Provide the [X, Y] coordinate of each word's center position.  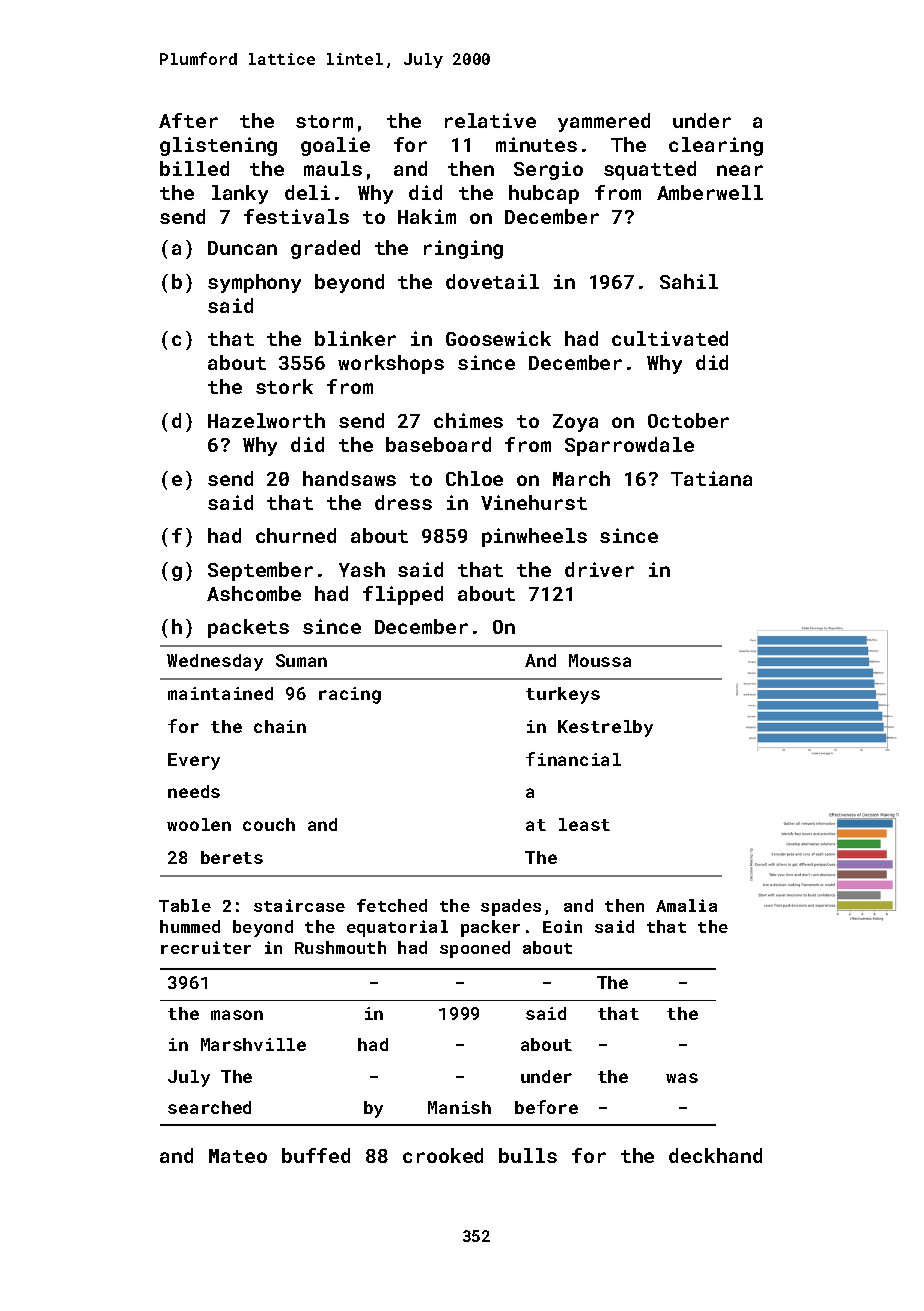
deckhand [715, 1155]
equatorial [397, 928]
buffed [316, 1155]
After [188, 120]
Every [194, 761]
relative [490, 120]
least [584, 824]
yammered [604, 122]
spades [511, 907]
